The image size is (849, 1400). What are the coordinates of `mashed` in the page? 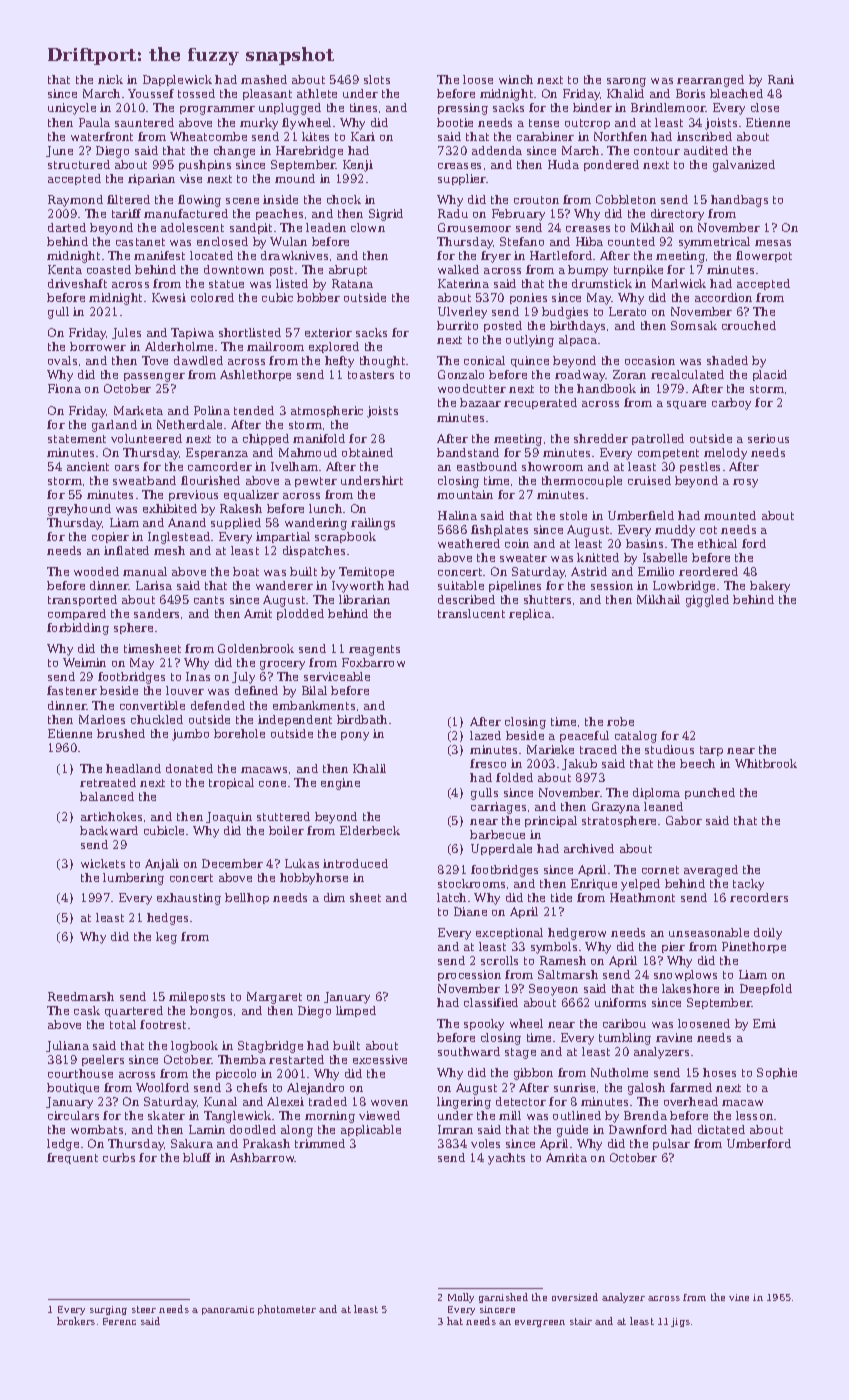 It's located at (264, 79).
